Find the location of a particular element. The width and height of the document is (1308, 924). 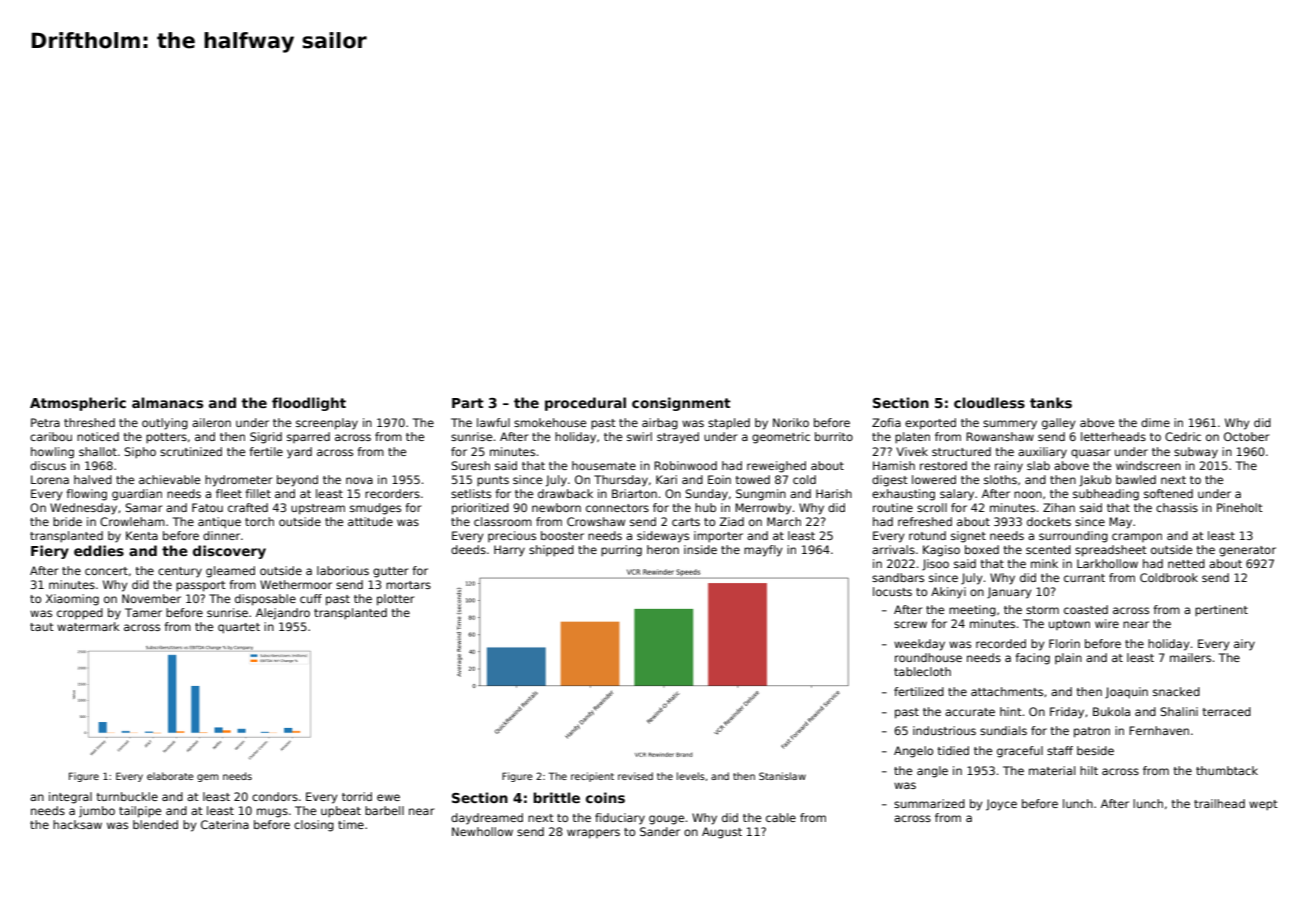

recipient is located at coordinates (592, 777).
